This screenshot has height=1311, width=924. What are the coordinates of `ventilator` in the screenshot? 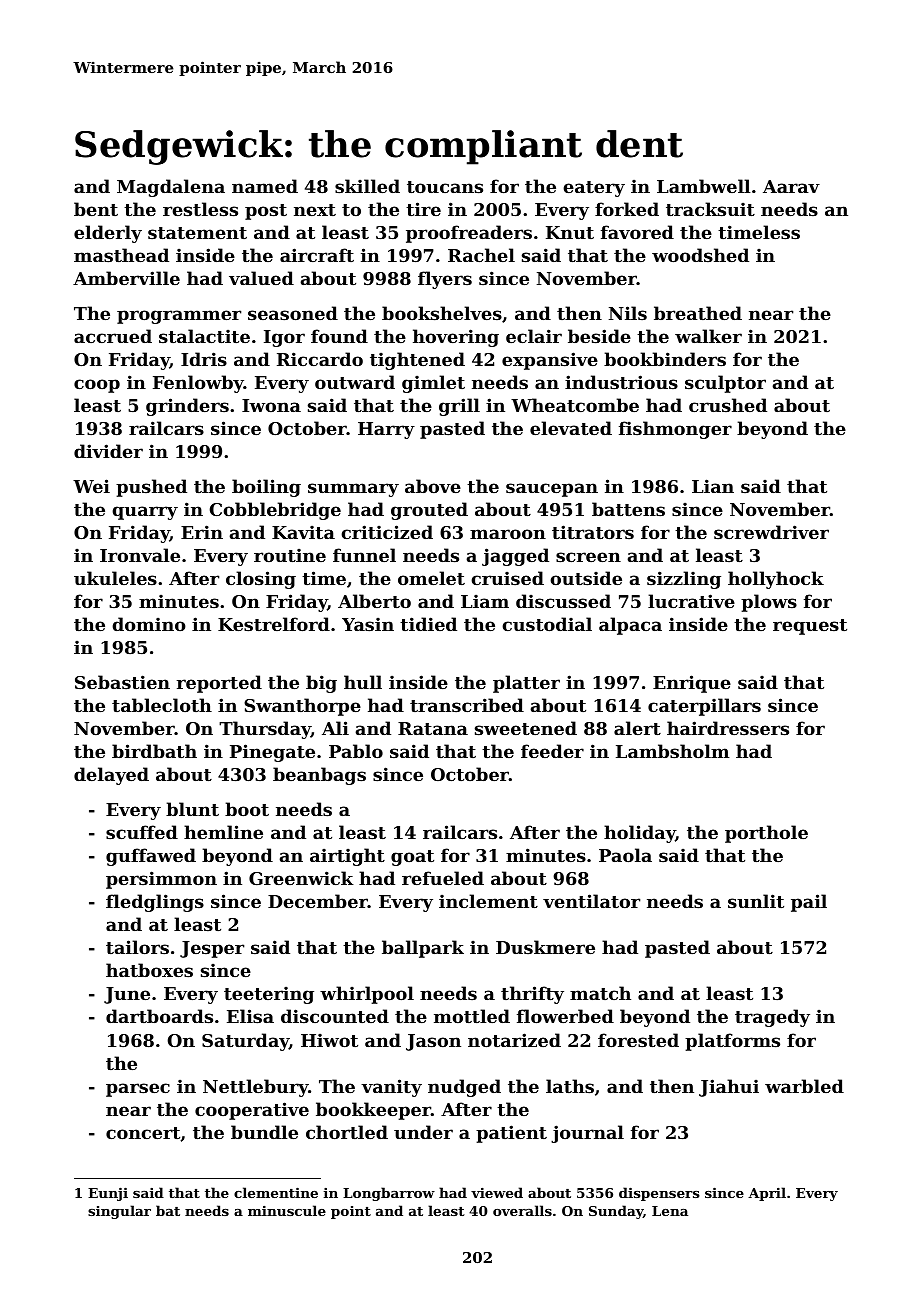 It's located at (591, 901).
